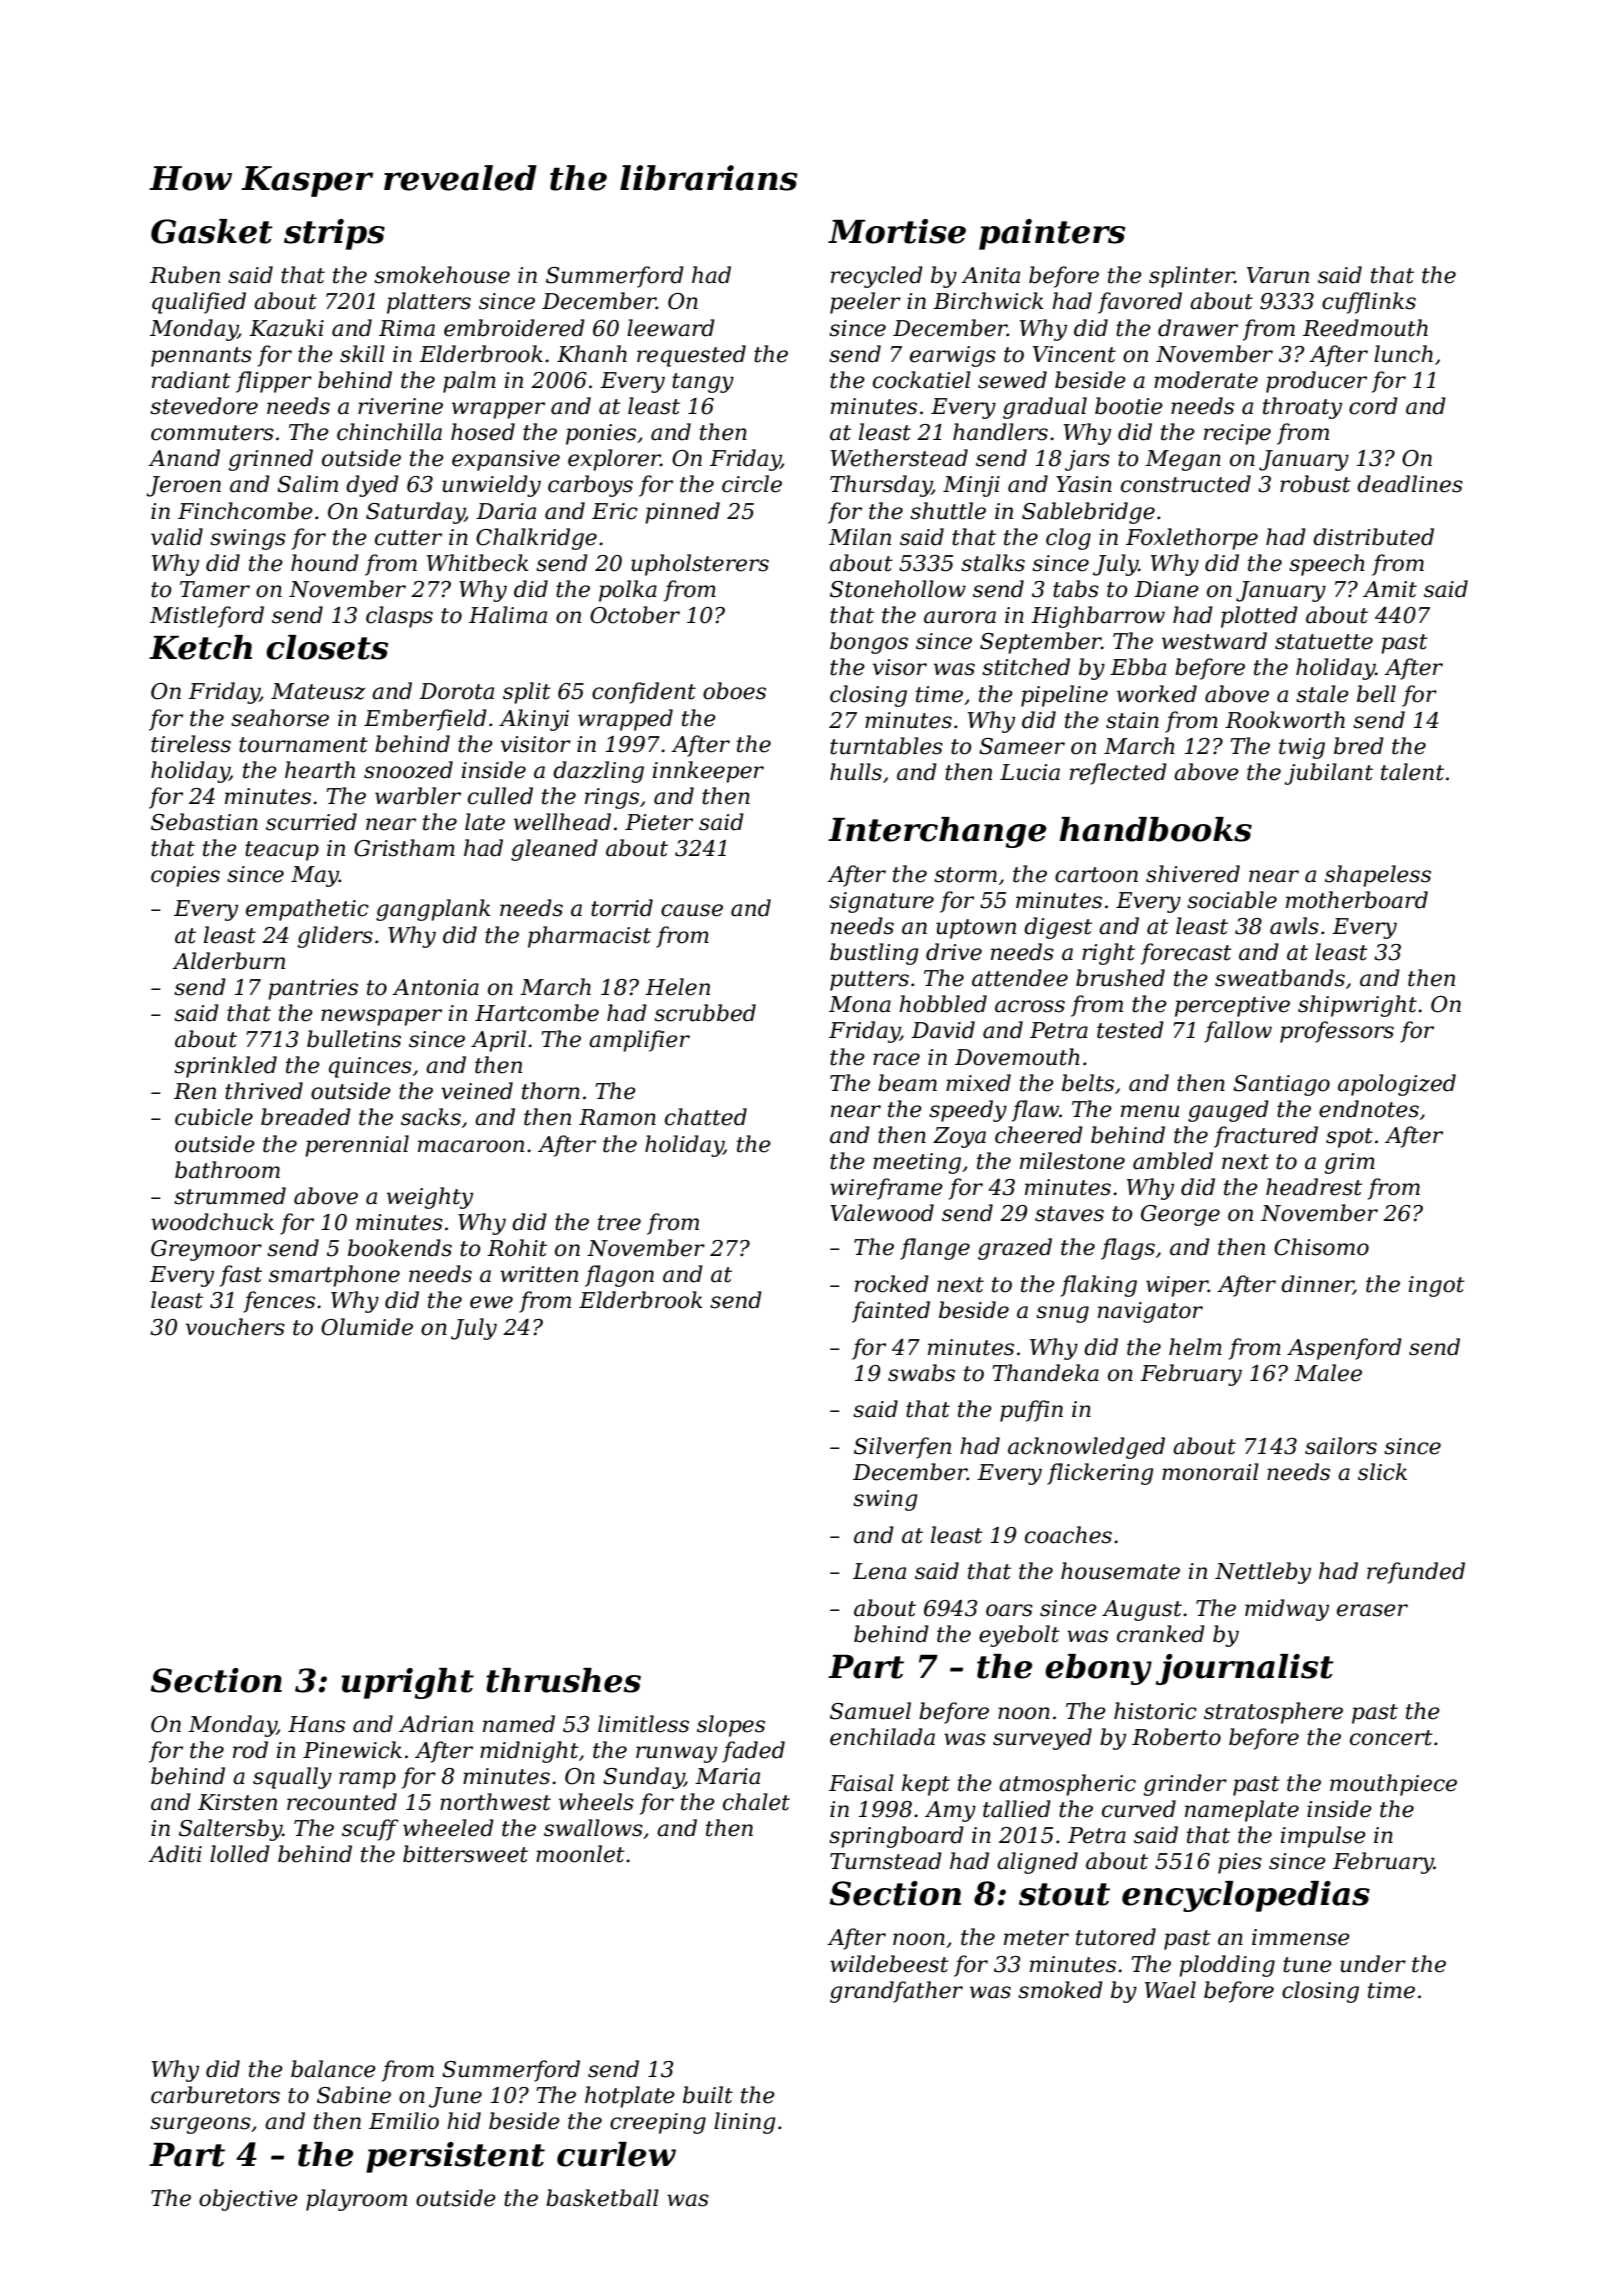  What do you see at coordinates (1263, 1573) in the image?
I see `Nettleby` at bounding box center [1263, 1573].
